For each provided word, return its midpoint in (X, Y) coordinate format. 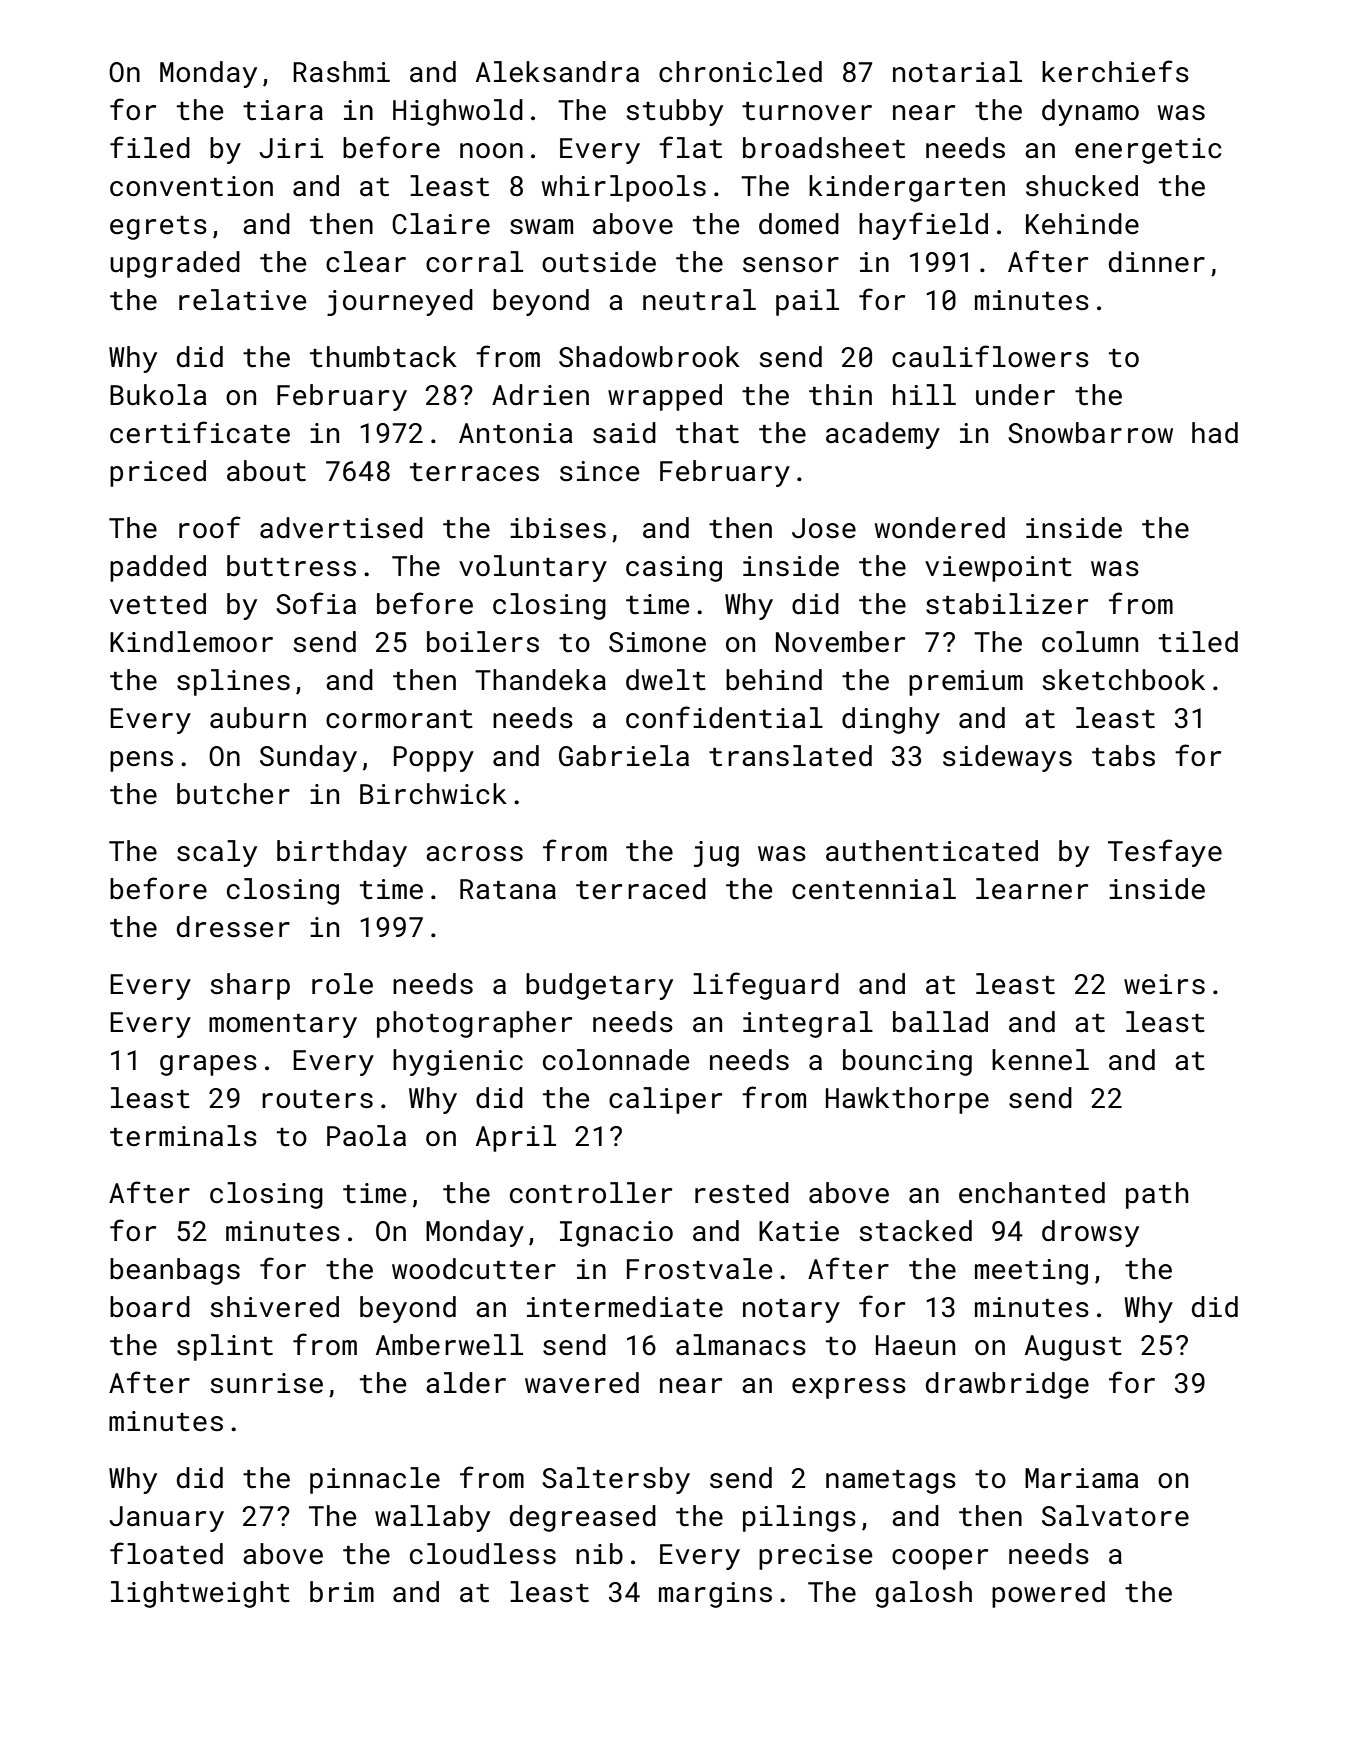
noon (491, 151)
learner (1032, 889)
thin (840, 395)
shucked (1082, 186)
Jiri (291, 148)
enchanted (1032, 1193)
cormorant (399, 719)
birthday (342, 853)
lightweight (200, 1594)
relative (242, 300)
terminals (183, 1136)
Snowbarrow (1090, 433)
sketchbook (1124, 680)
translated (790, 756)
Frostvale (699, 1269)
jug (716, 854)
